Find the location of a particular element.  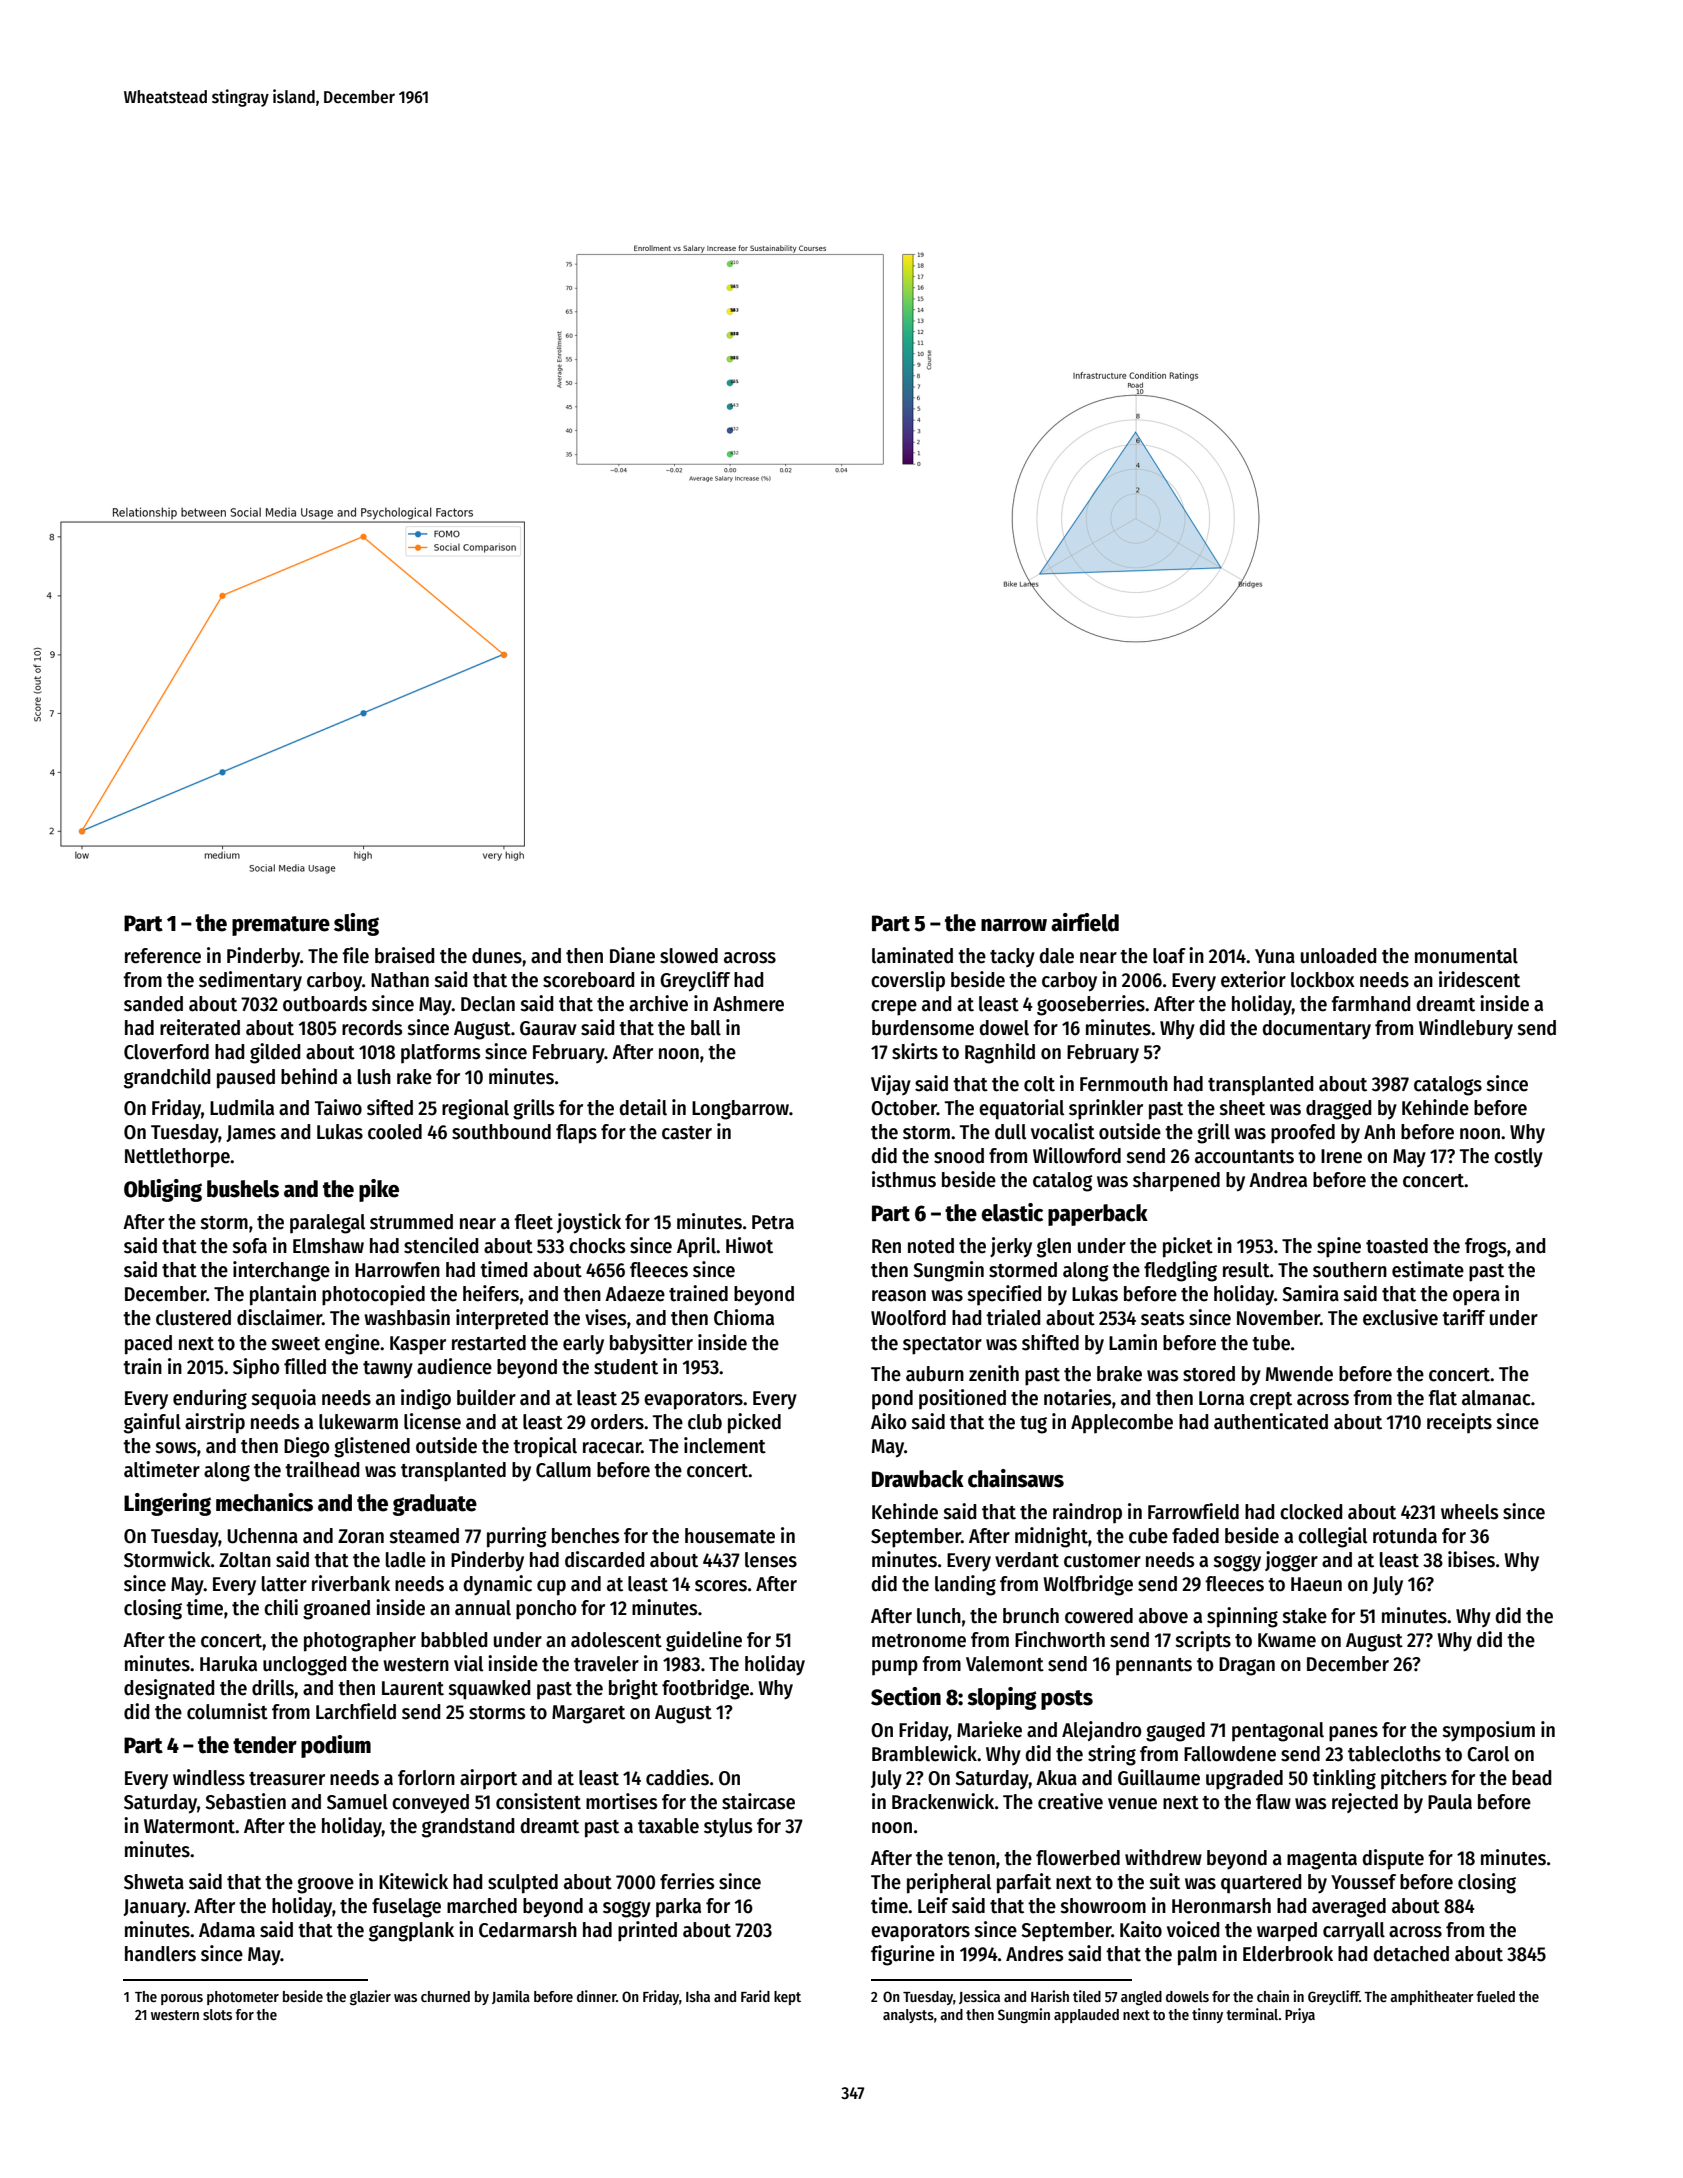

sanded is located at coordinates (153, 1004).
